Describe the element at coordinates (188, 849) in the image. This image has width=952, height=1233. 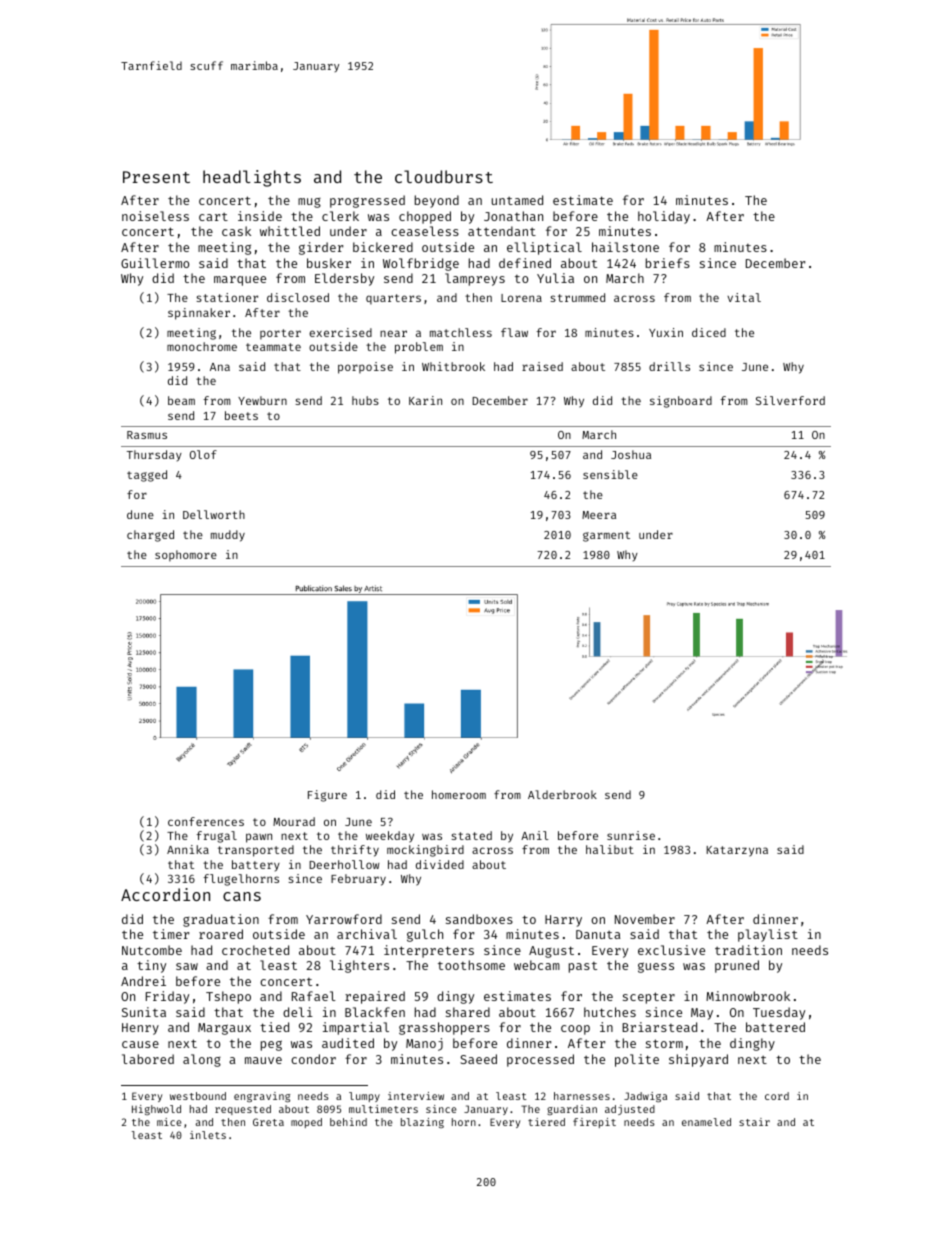
I see `Annika` at that location.
